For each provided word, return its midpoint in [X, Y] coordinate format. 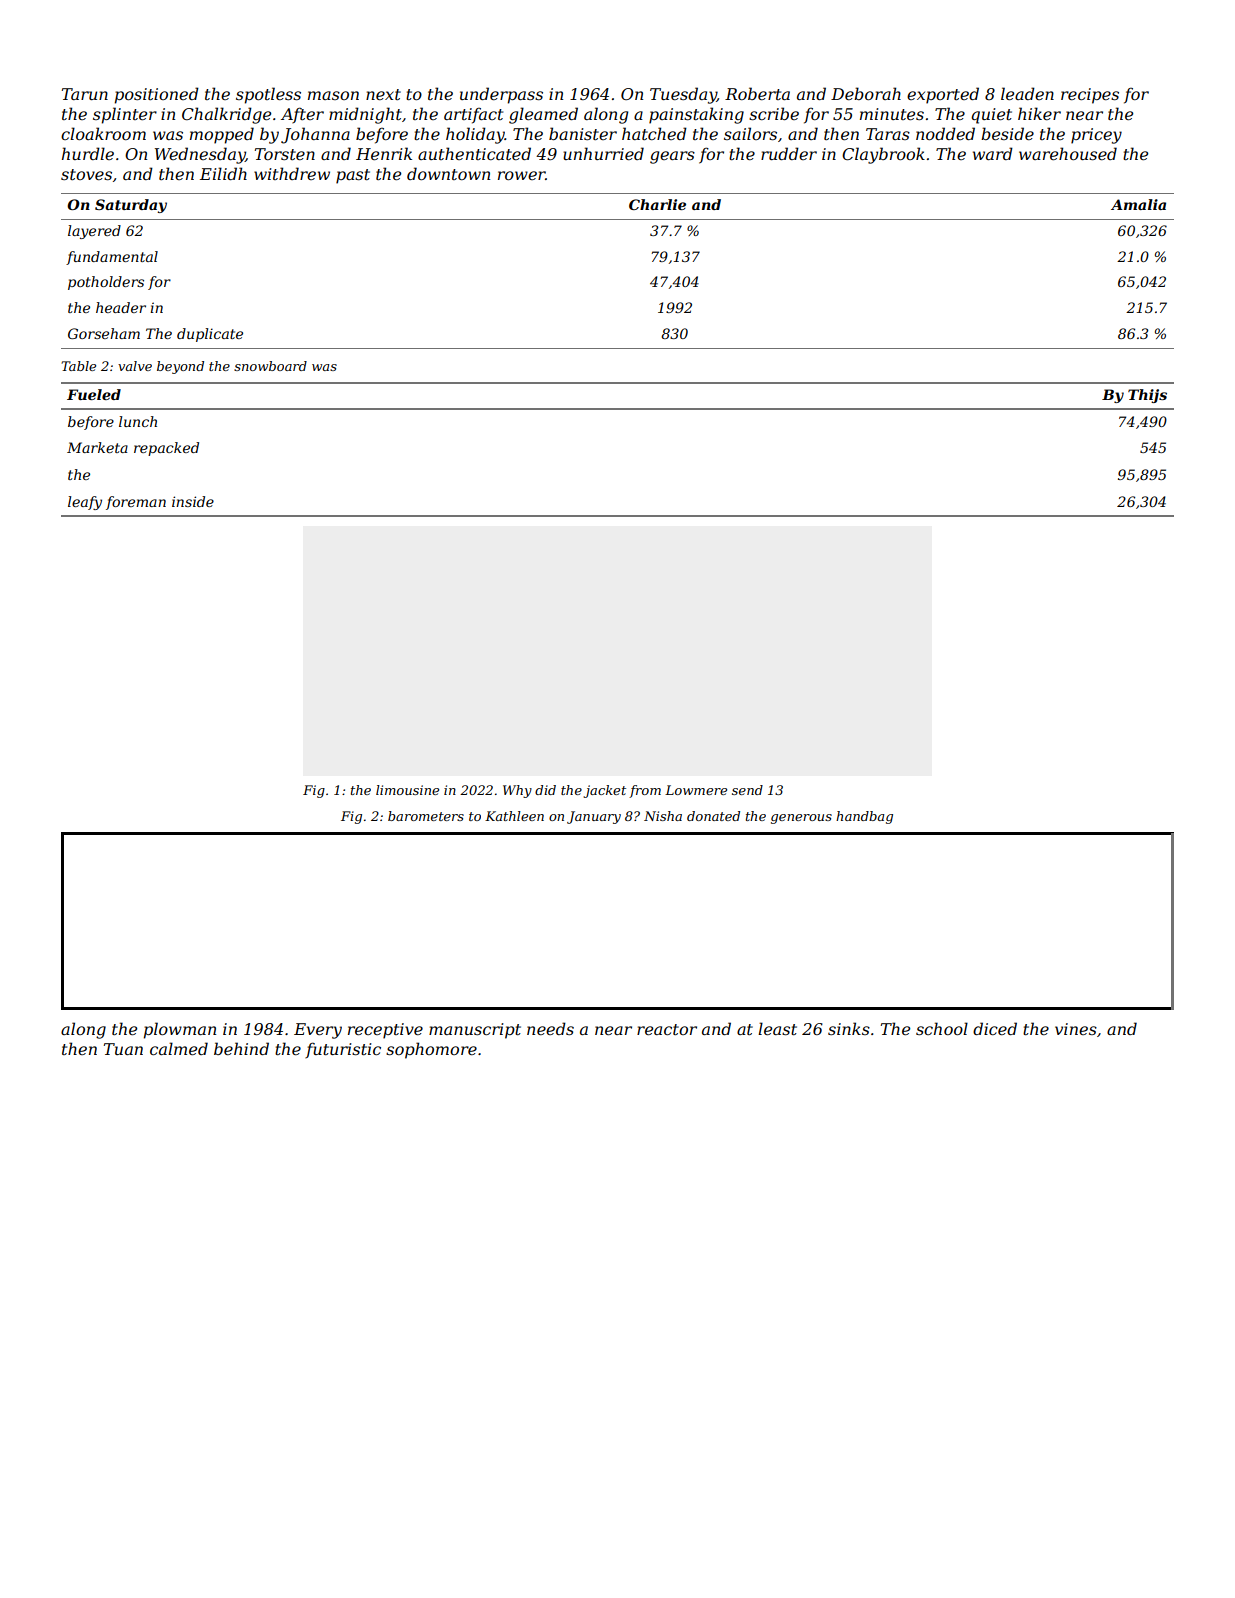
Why [517, 791]
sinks [849, 1028]
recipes [1090, 96]
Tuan [123, 1049]
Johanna [315, 135]
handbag [864, 817]
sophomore [431, 1050]
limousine [407, 790]
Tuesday [683, 95]
